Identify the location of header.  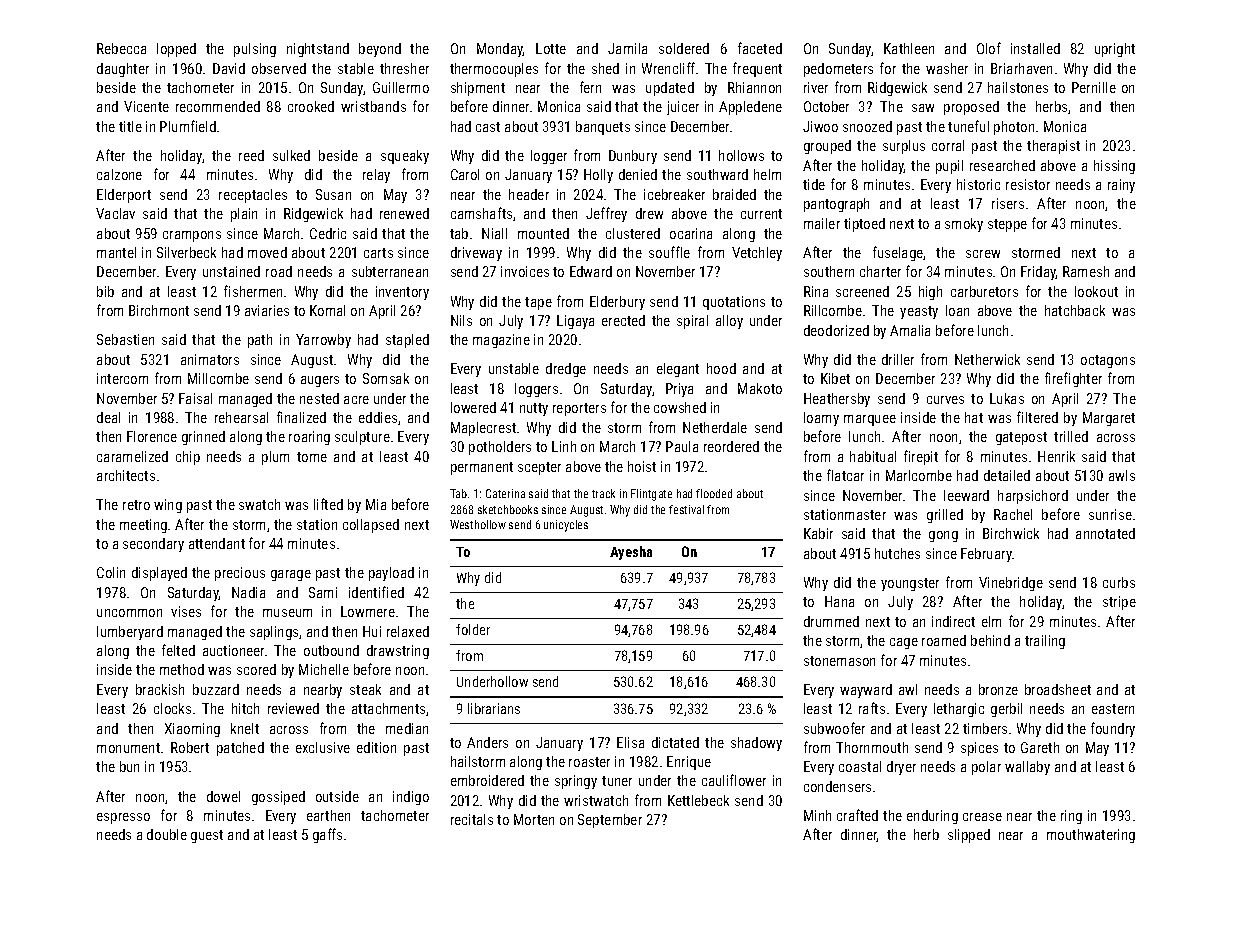
(529, 194).
